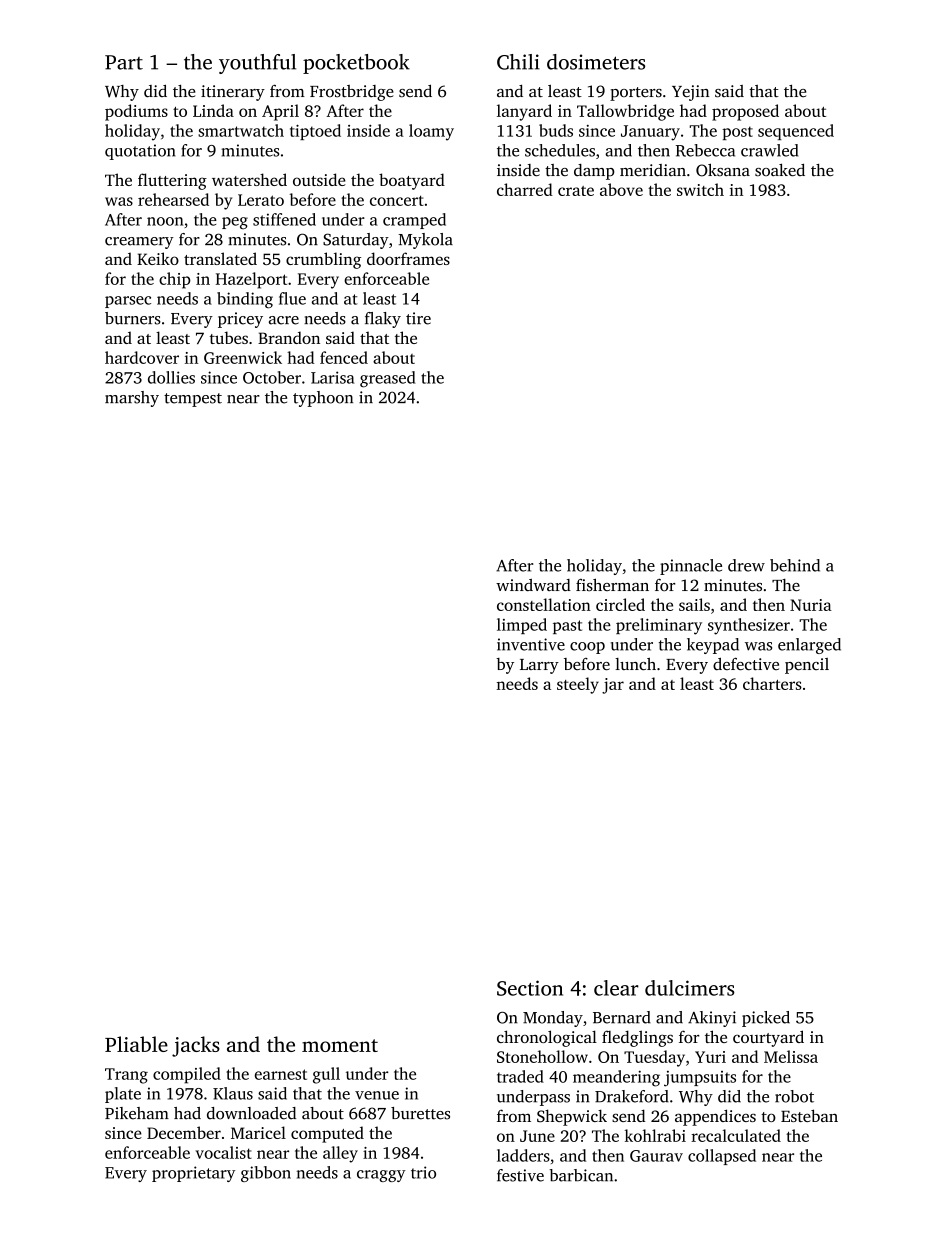 The image size is (952, 1233). I want to click on jacks, so click(196, 1046).
